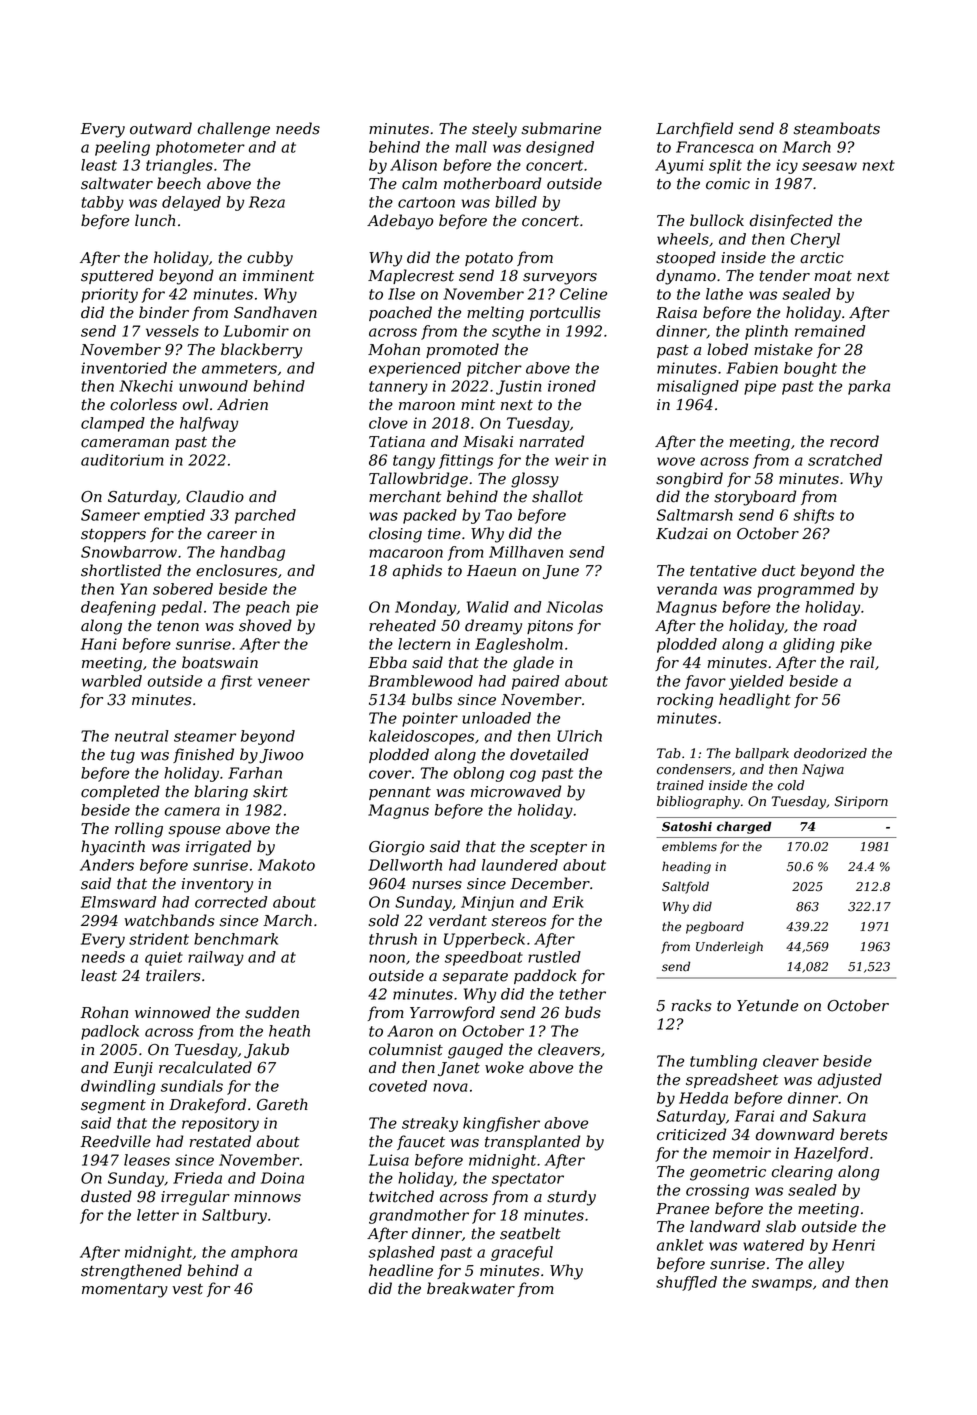 This screenshot has height=1415, width=977. What do you see at coordinates (402, 625) in the screenshot?
I see `reheated` at bounding box center [402, 625].
